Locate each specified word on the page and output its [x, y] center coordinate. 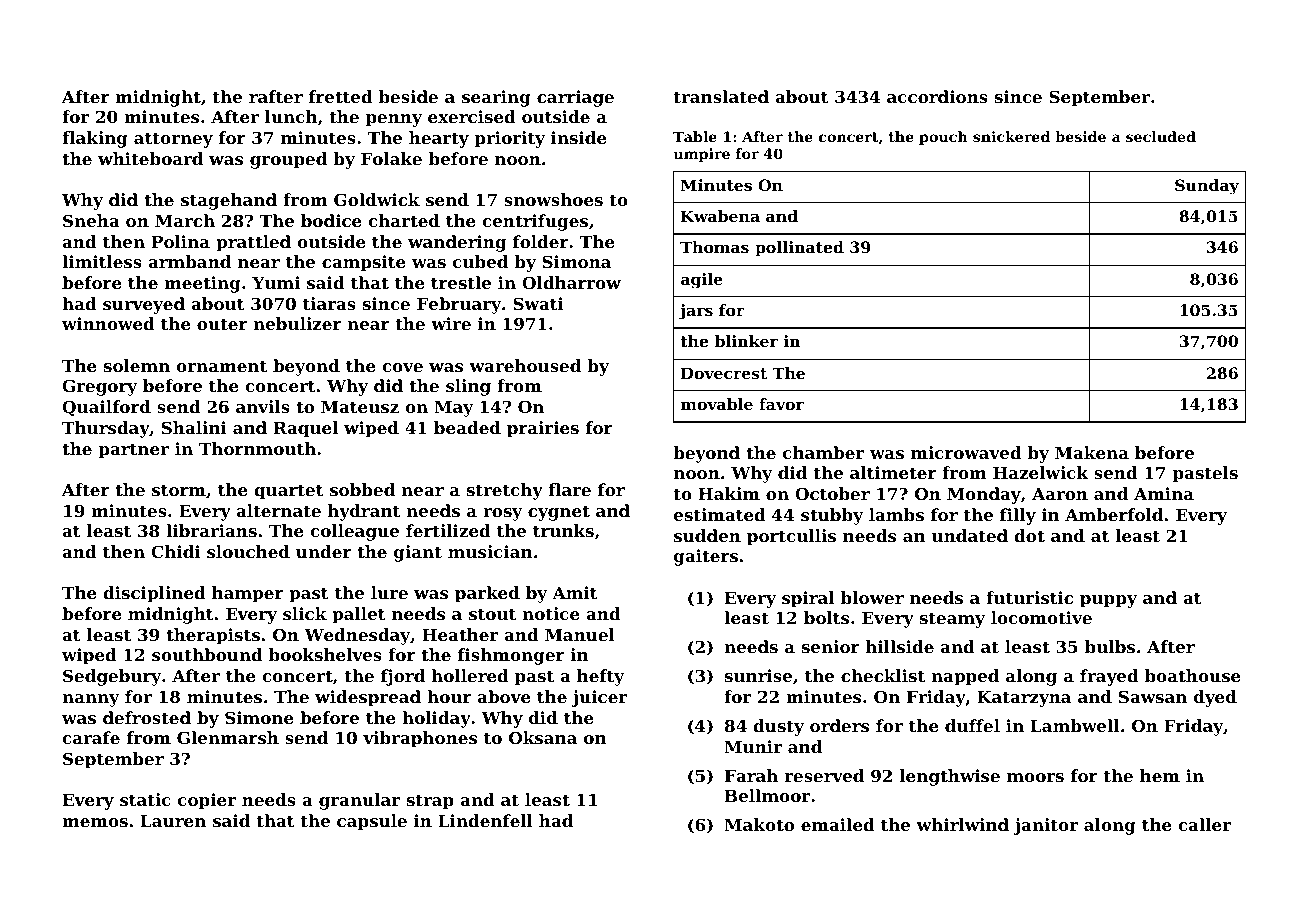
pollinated [799, 249]
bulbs [1110, 646]
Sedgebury [112, 677]
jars [696, 312]
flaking [95, 139]
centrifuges [535, 222]
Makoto [759, 824]
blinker [746, 341]
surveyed [144, 305]
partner [134, 451]
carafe [91, 737]
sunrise [758, 675]
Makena [1092, 452]
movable [717, 404]
